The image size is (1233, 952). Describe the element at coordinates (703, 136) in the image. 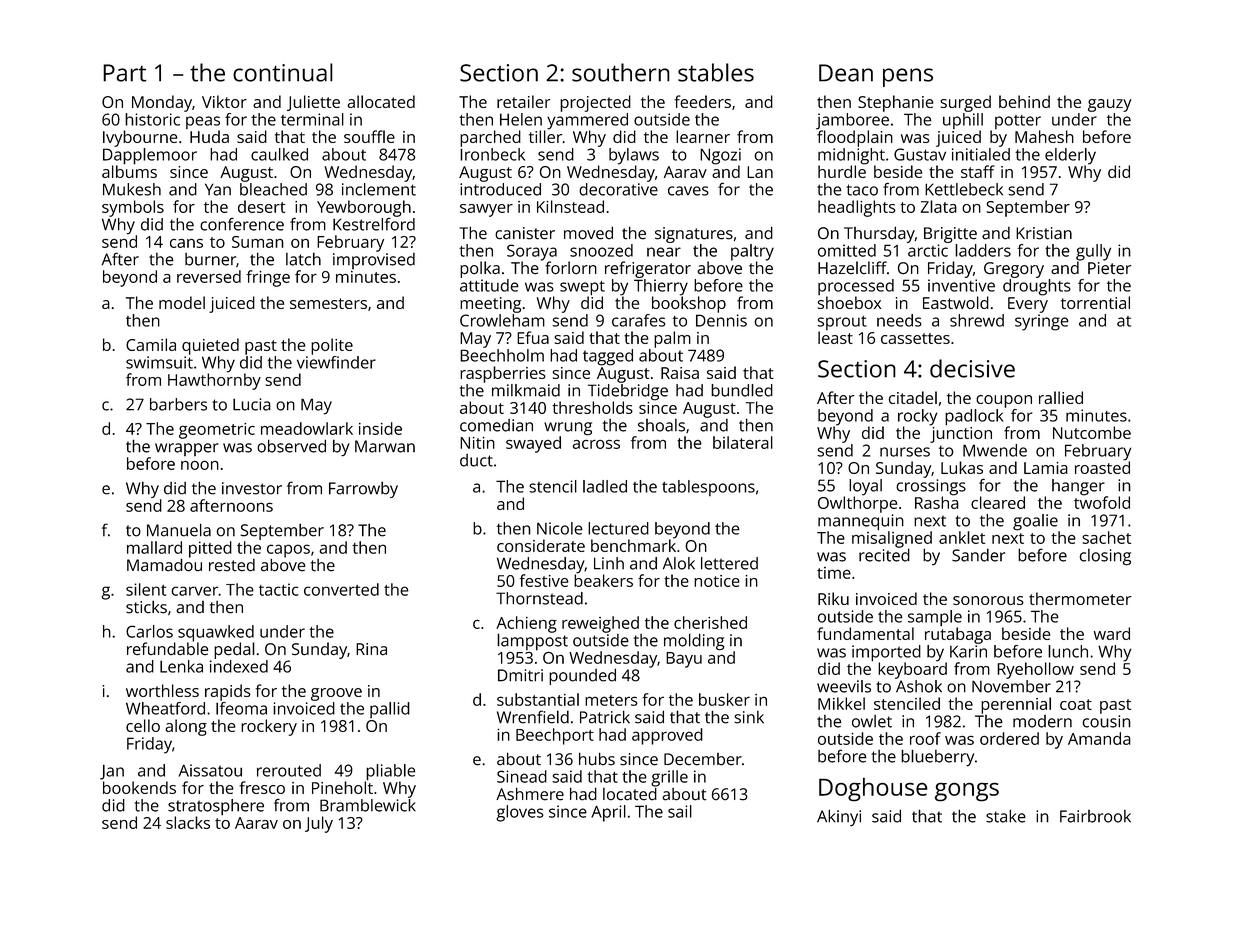

I see `learner` at that location.
